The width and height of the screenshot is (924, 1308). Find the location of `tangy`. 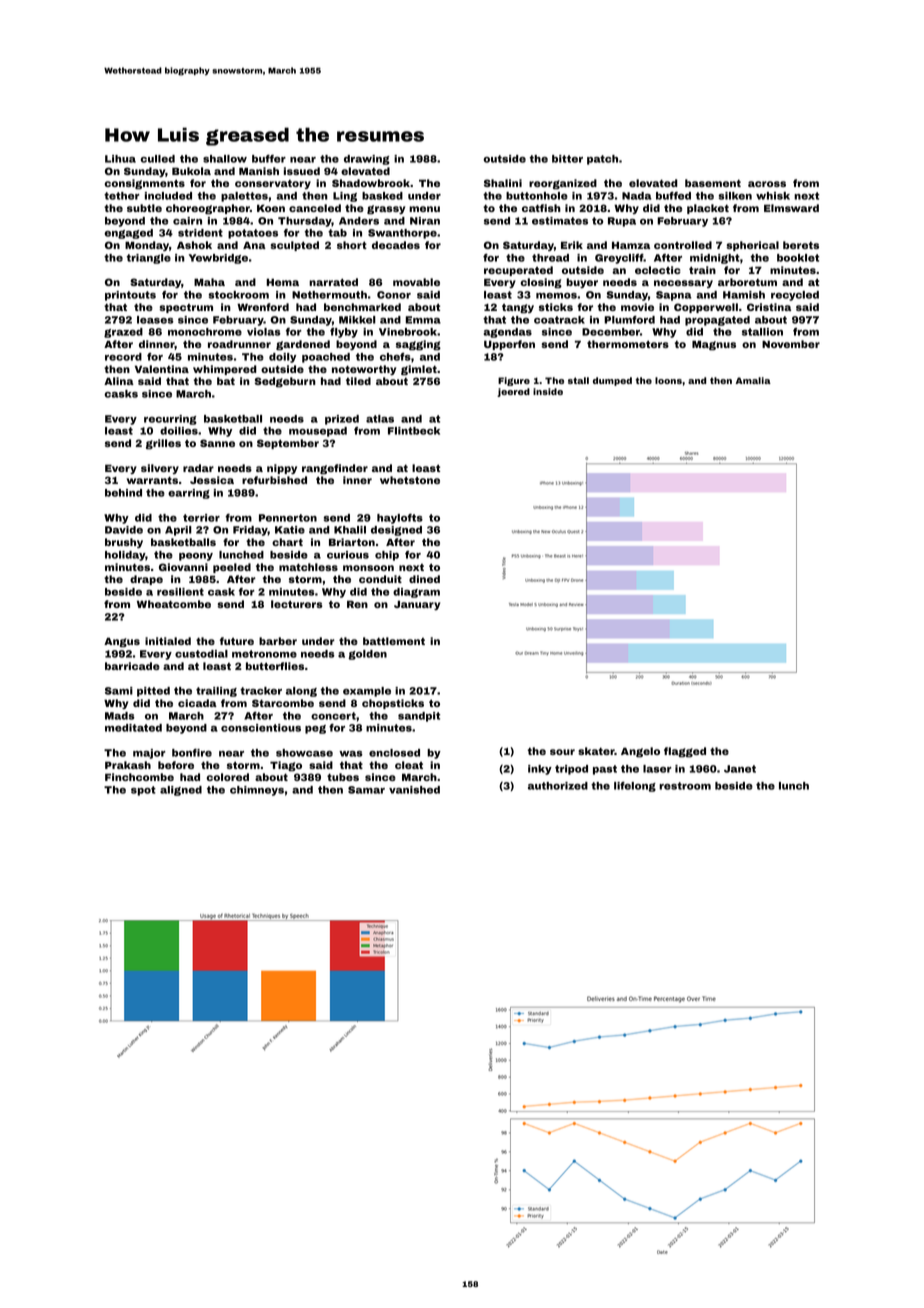

tangy is located at coordinates (518, 309).
